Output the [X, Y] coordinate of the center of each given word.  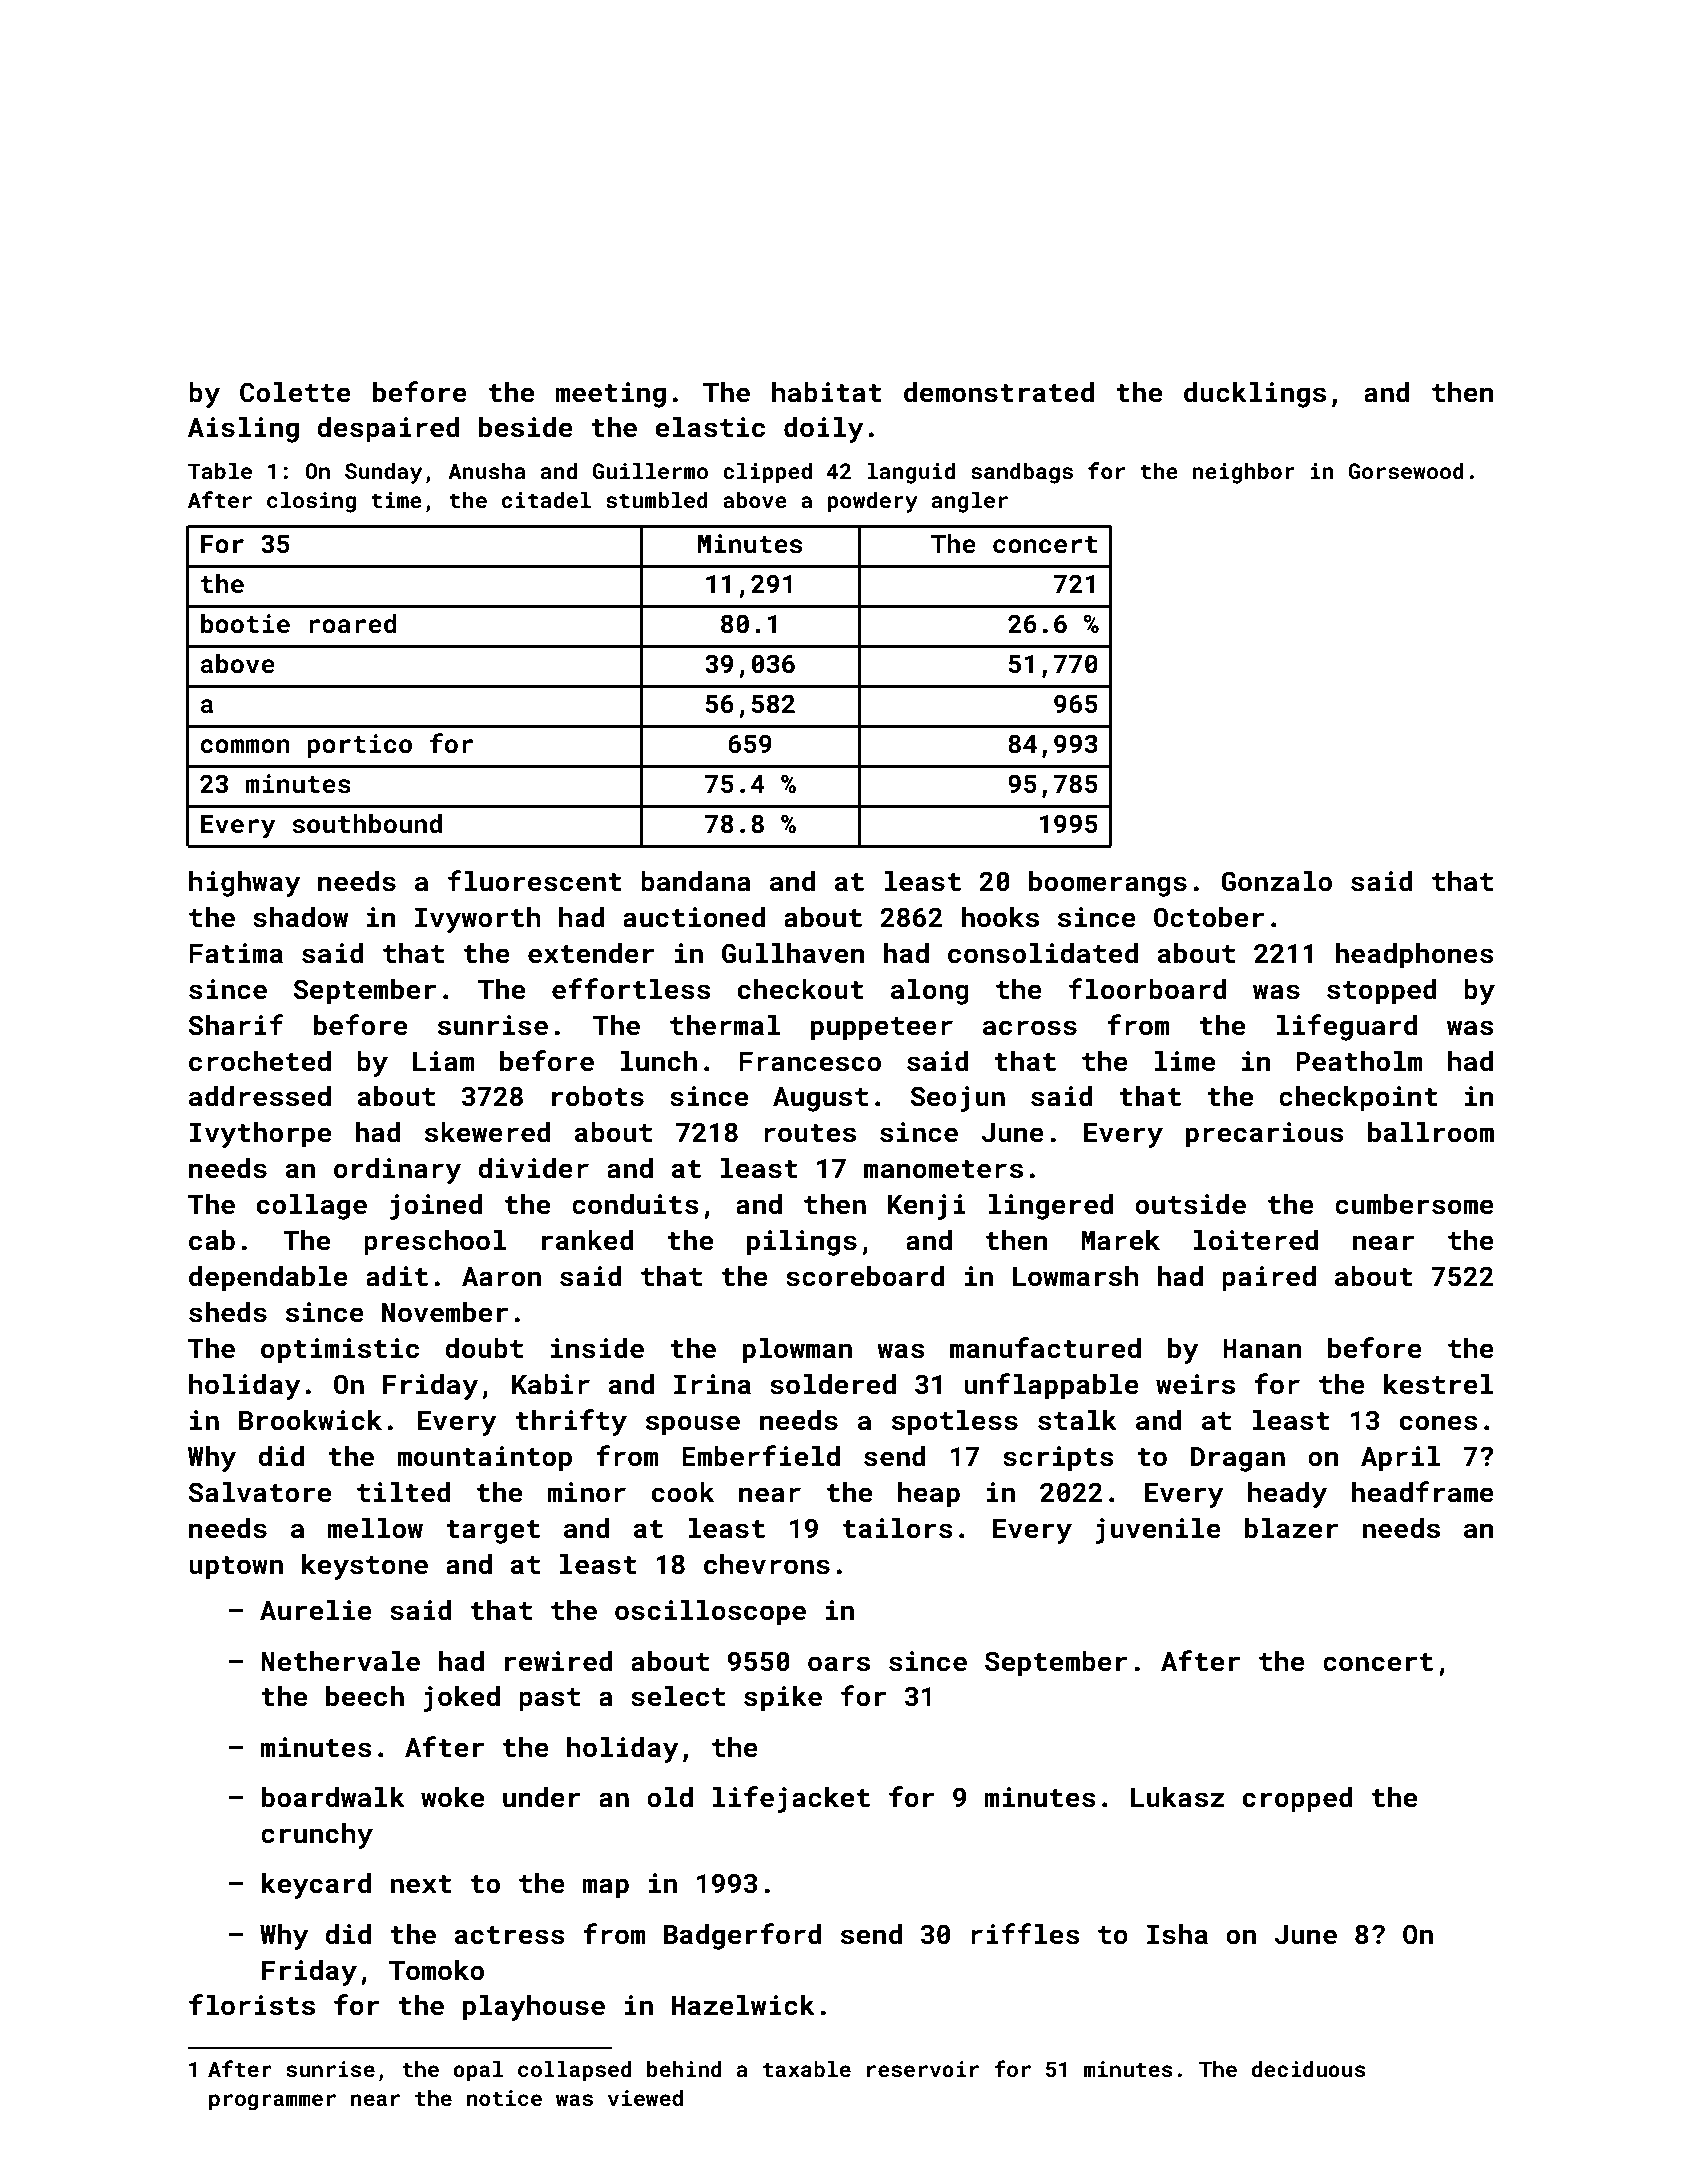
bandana [696, 881]
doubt [484, 1348]
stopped [1381, 992]
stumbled [657, 499]
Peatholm [1359, 1061]
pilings [802, 1243]
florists [252, 2005]
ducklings [1255, 395]
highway [244, 884]
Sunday [383, 473]
